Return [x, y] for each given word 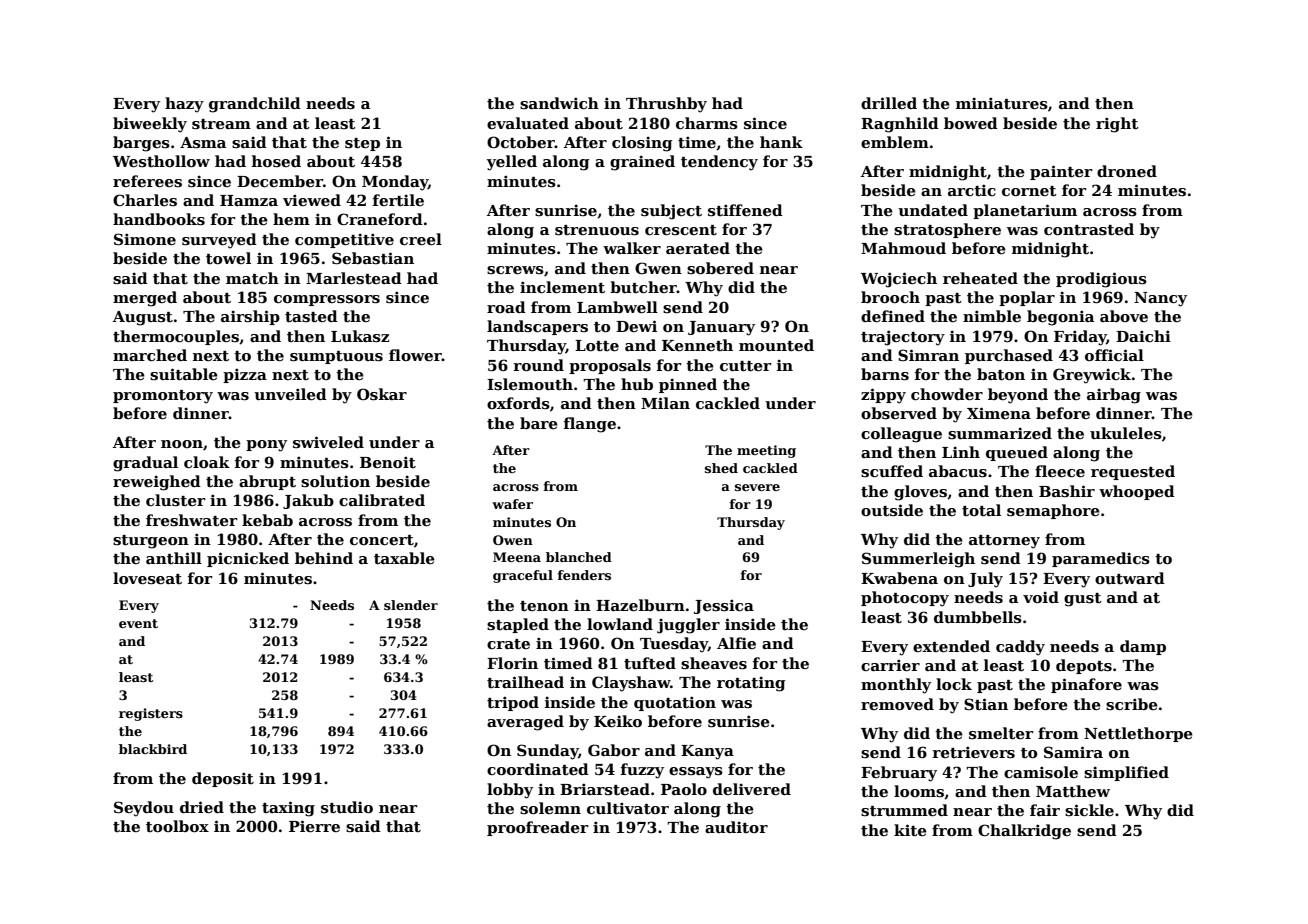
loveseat [147, 578]
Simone [145, 239]
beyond [1018, 396]
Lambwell [617, 307]
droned [1127, 171]
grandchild [255, 105]
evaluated [528, 123]
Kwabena [899, 578]
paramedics [1101, 559]
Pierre [314, 826]
